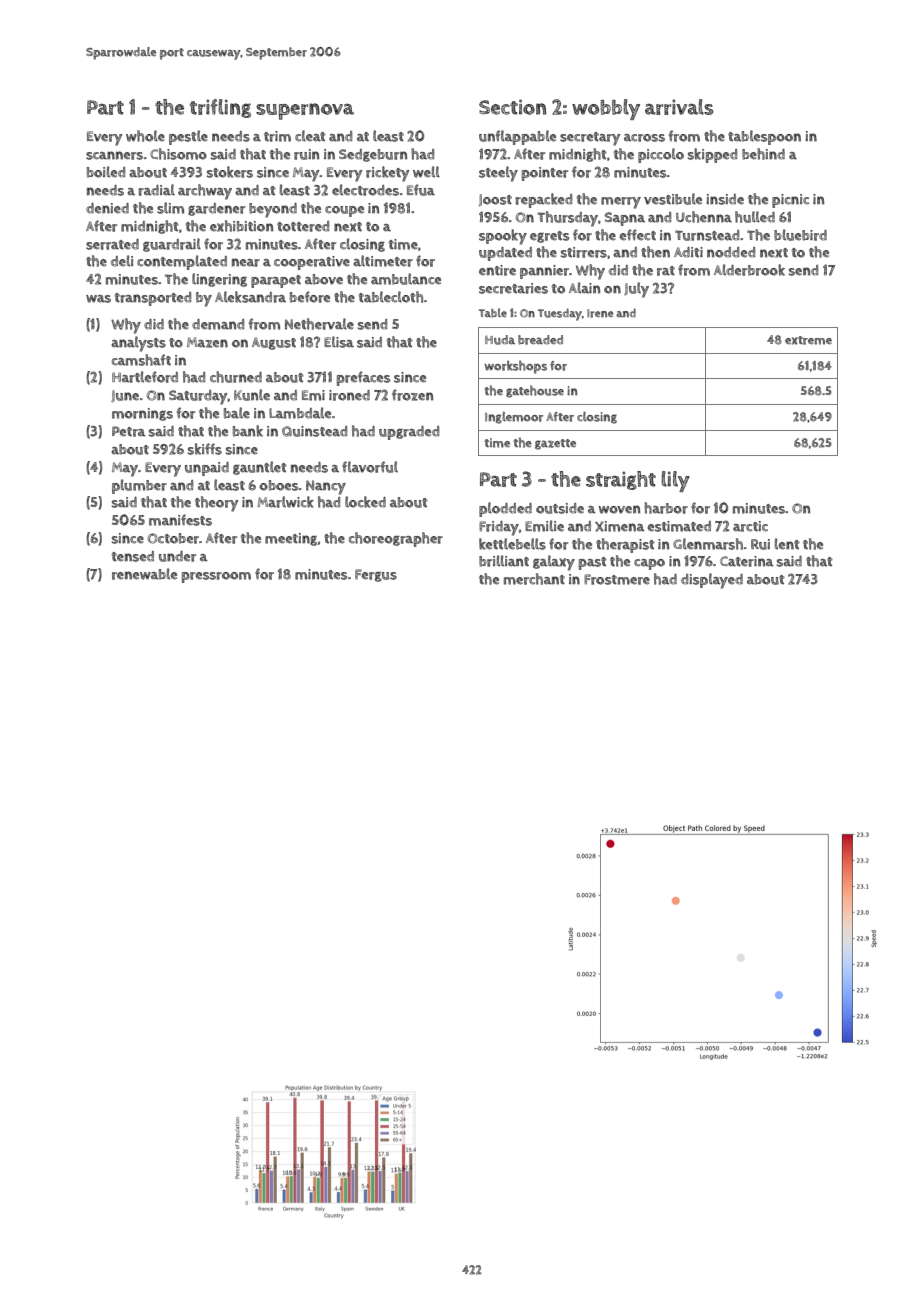 The image size is (924, 1308). I want to click on beyond, so click(273, 210).
